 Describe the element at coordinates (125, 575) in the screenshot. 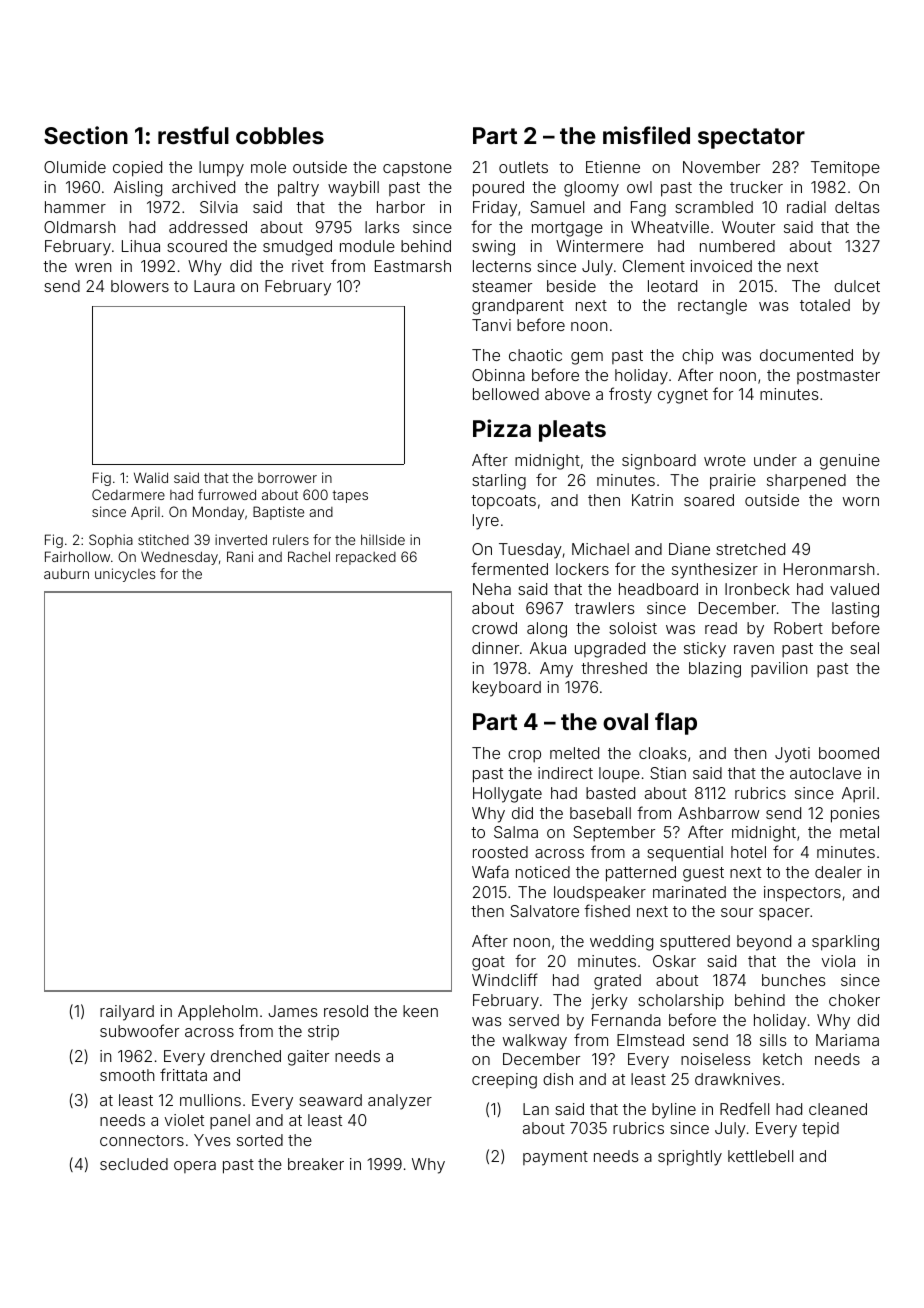

I see `unicycles` at that location.
